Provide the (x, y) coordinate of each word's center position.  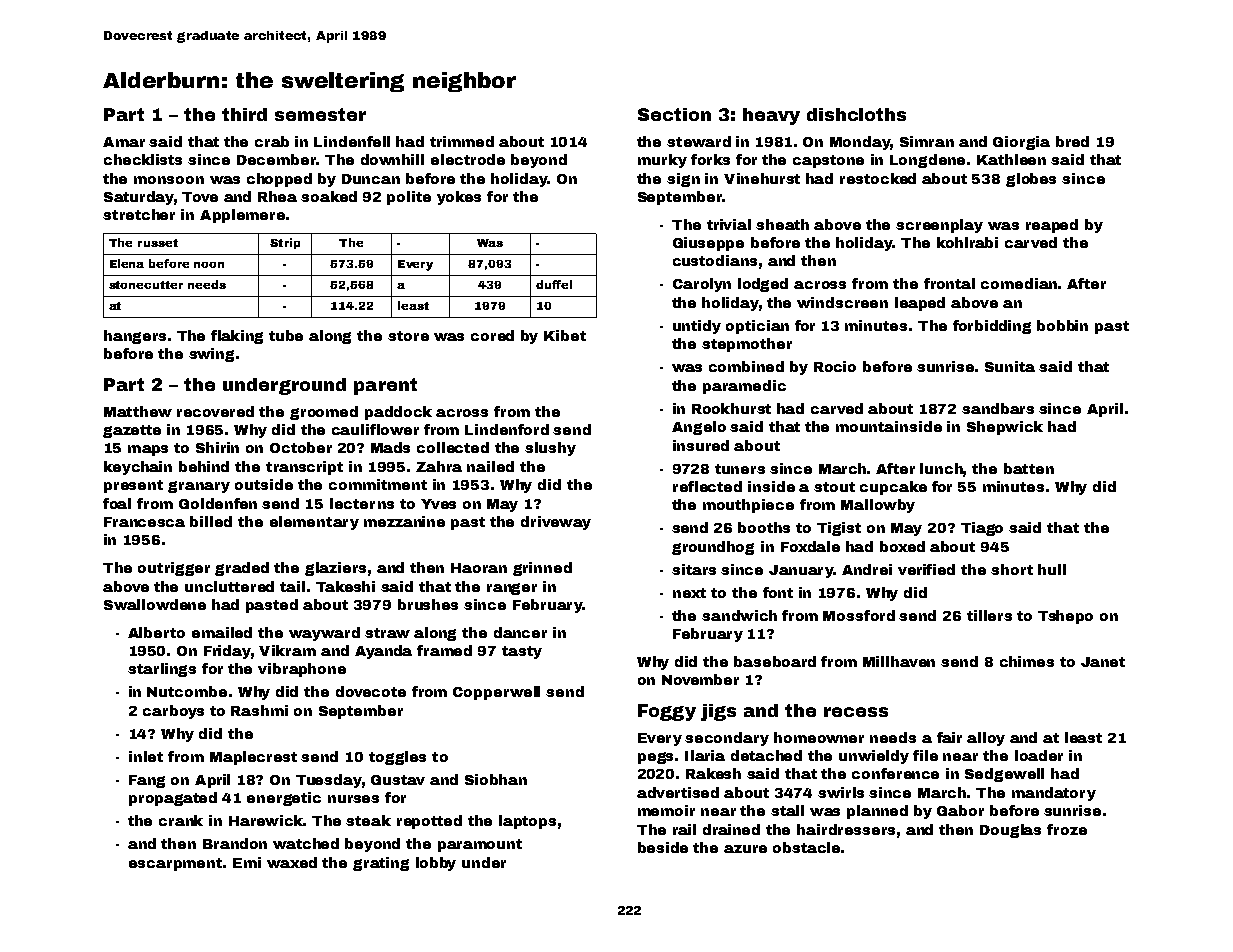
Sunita (1010, 366)
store (408, 336)
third (244, 114)
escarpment (175, 864)
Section (674, 114)
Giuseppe (708, 244)
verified (926, 569)
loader (1039, 755)
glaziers (335, 569)
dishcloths (856, 114)
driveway (556, 523)
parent (385, 386)
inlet (146, 756)
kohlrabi (967, 242)
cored (492, 335)
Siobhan (496, 779)
